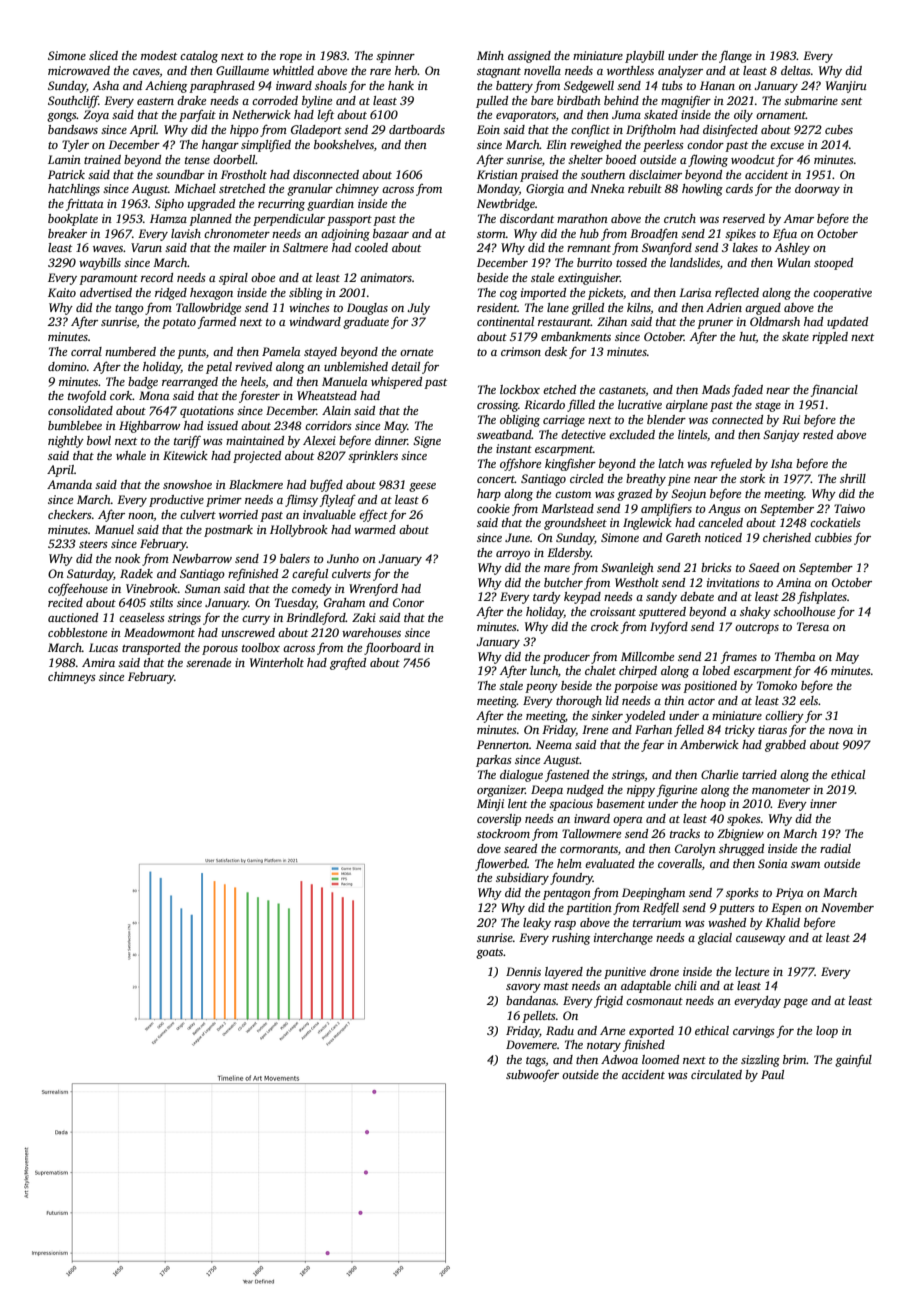  What do you see at coordinates (532, 1076) in the page?
I see `subwoofer` at bounding box center [532, 1076].
